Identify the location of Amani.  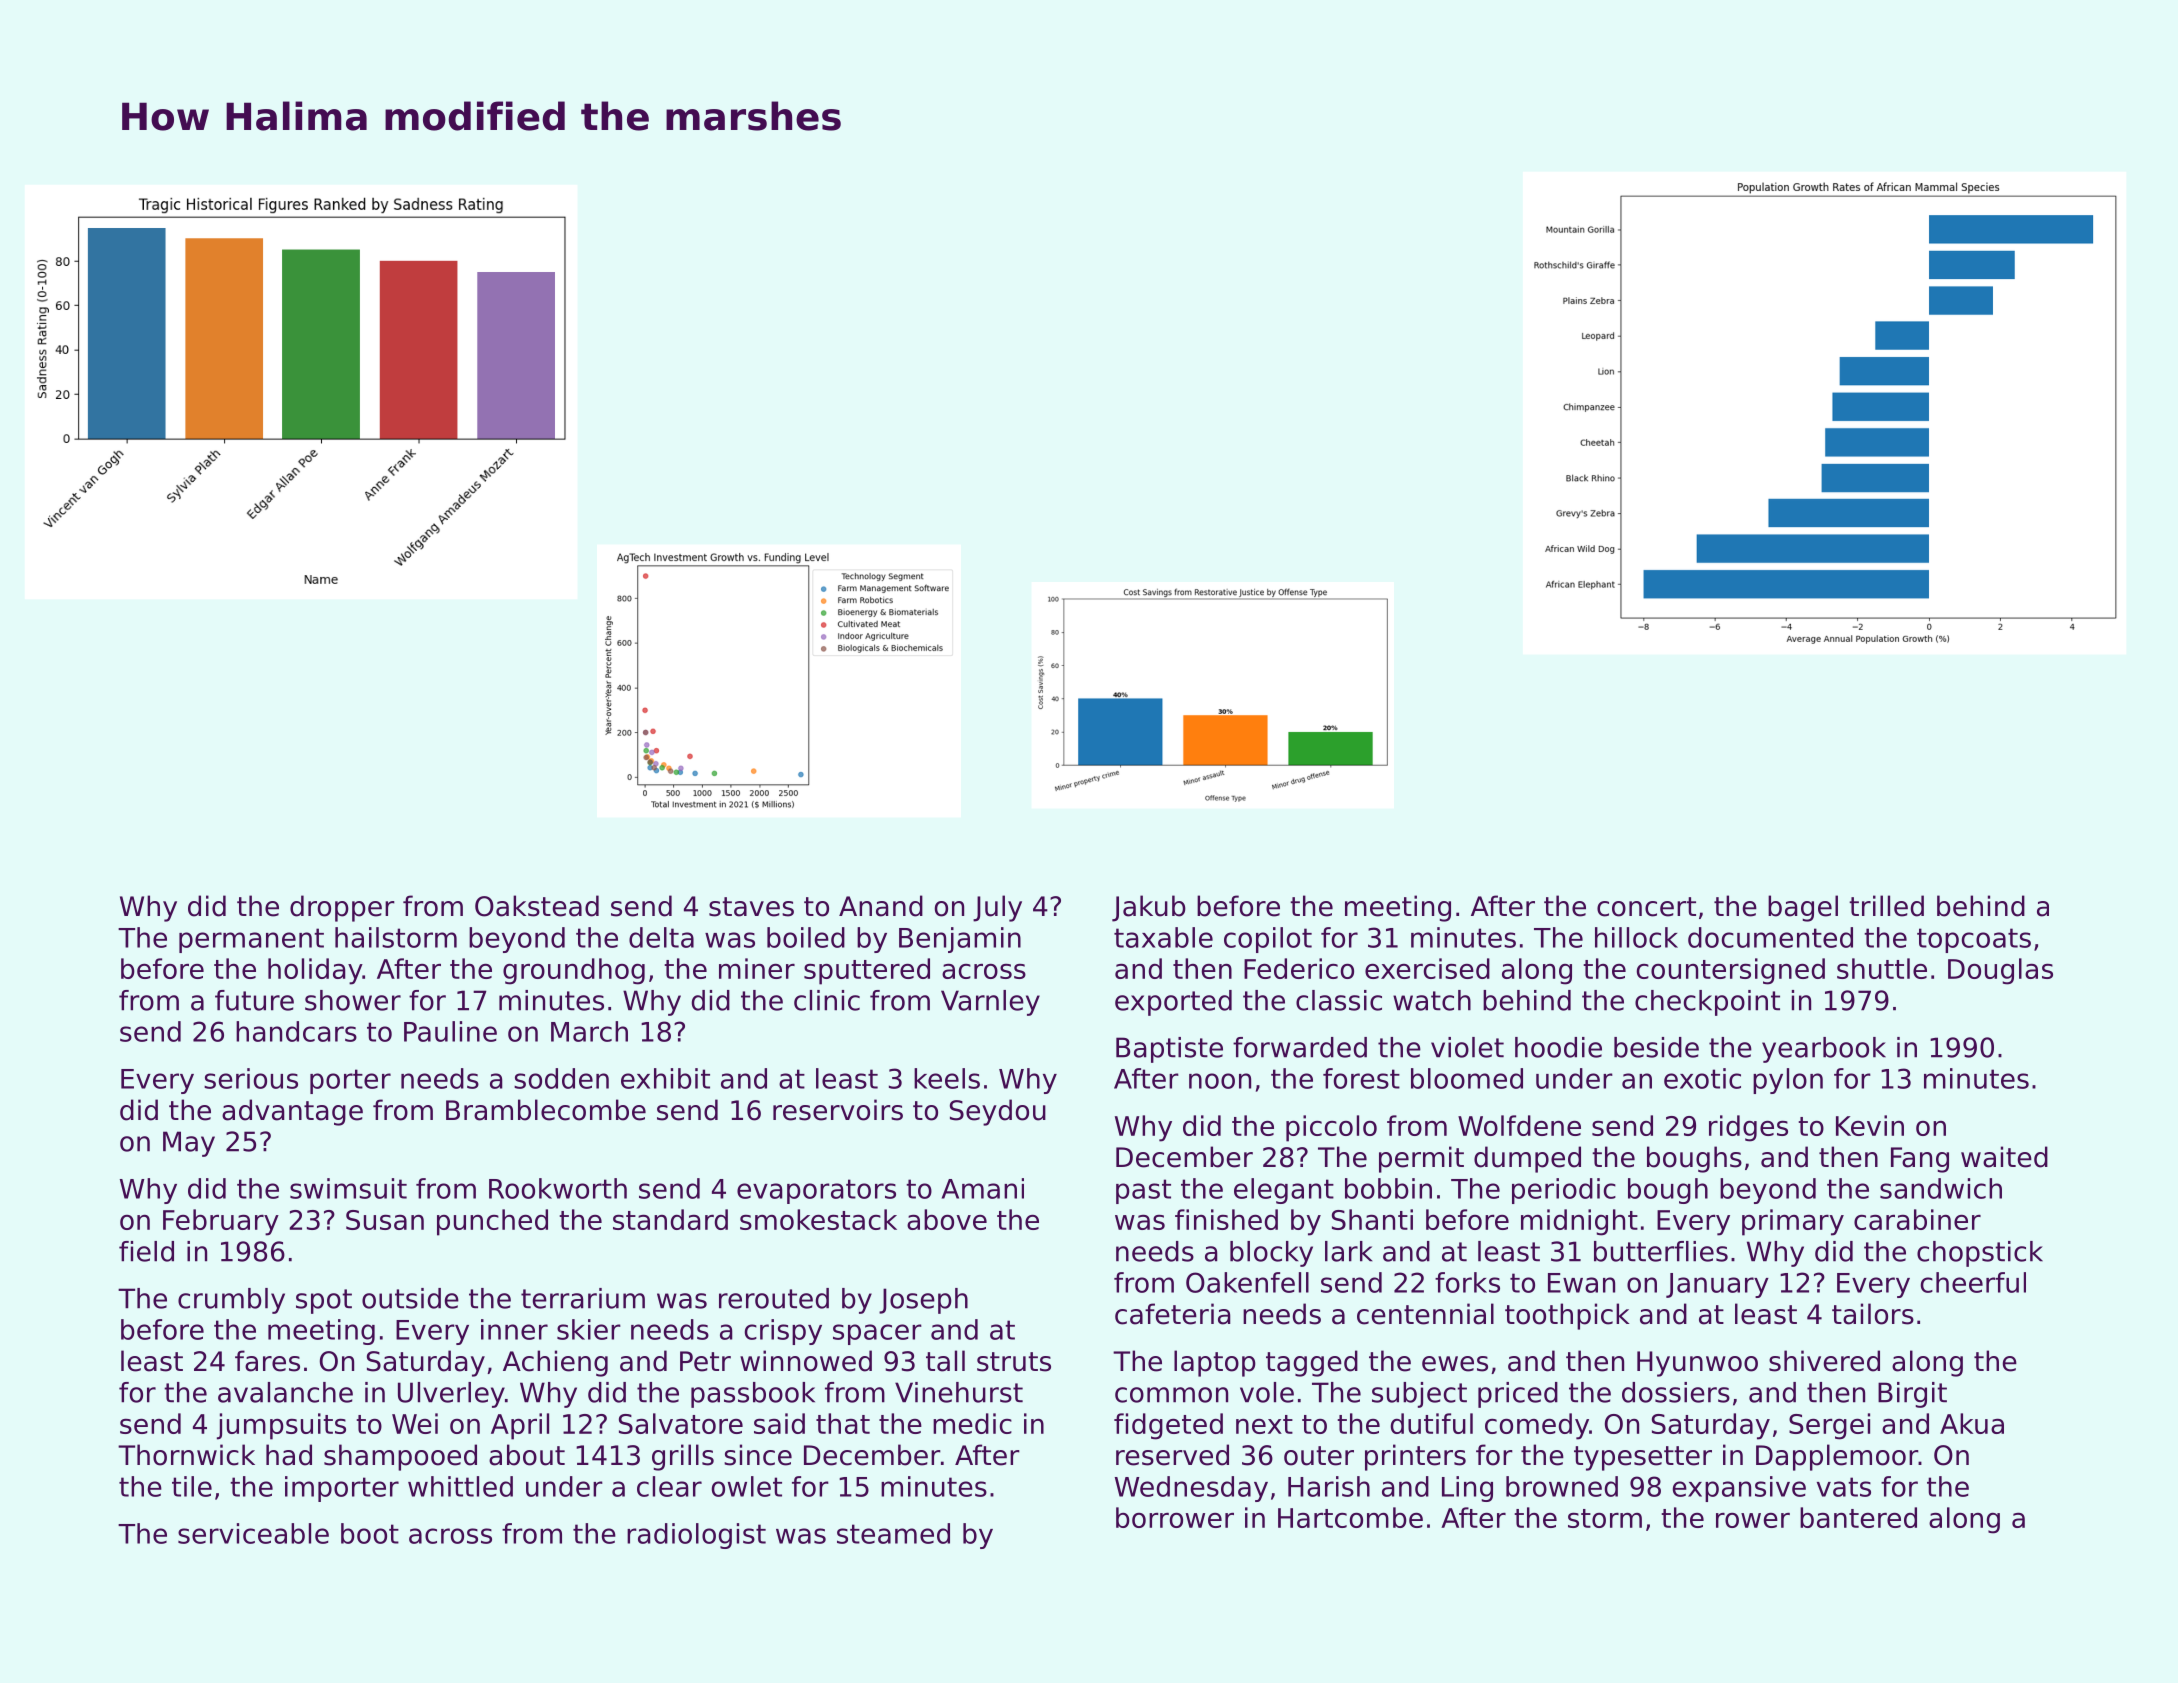
(983, 1188).
